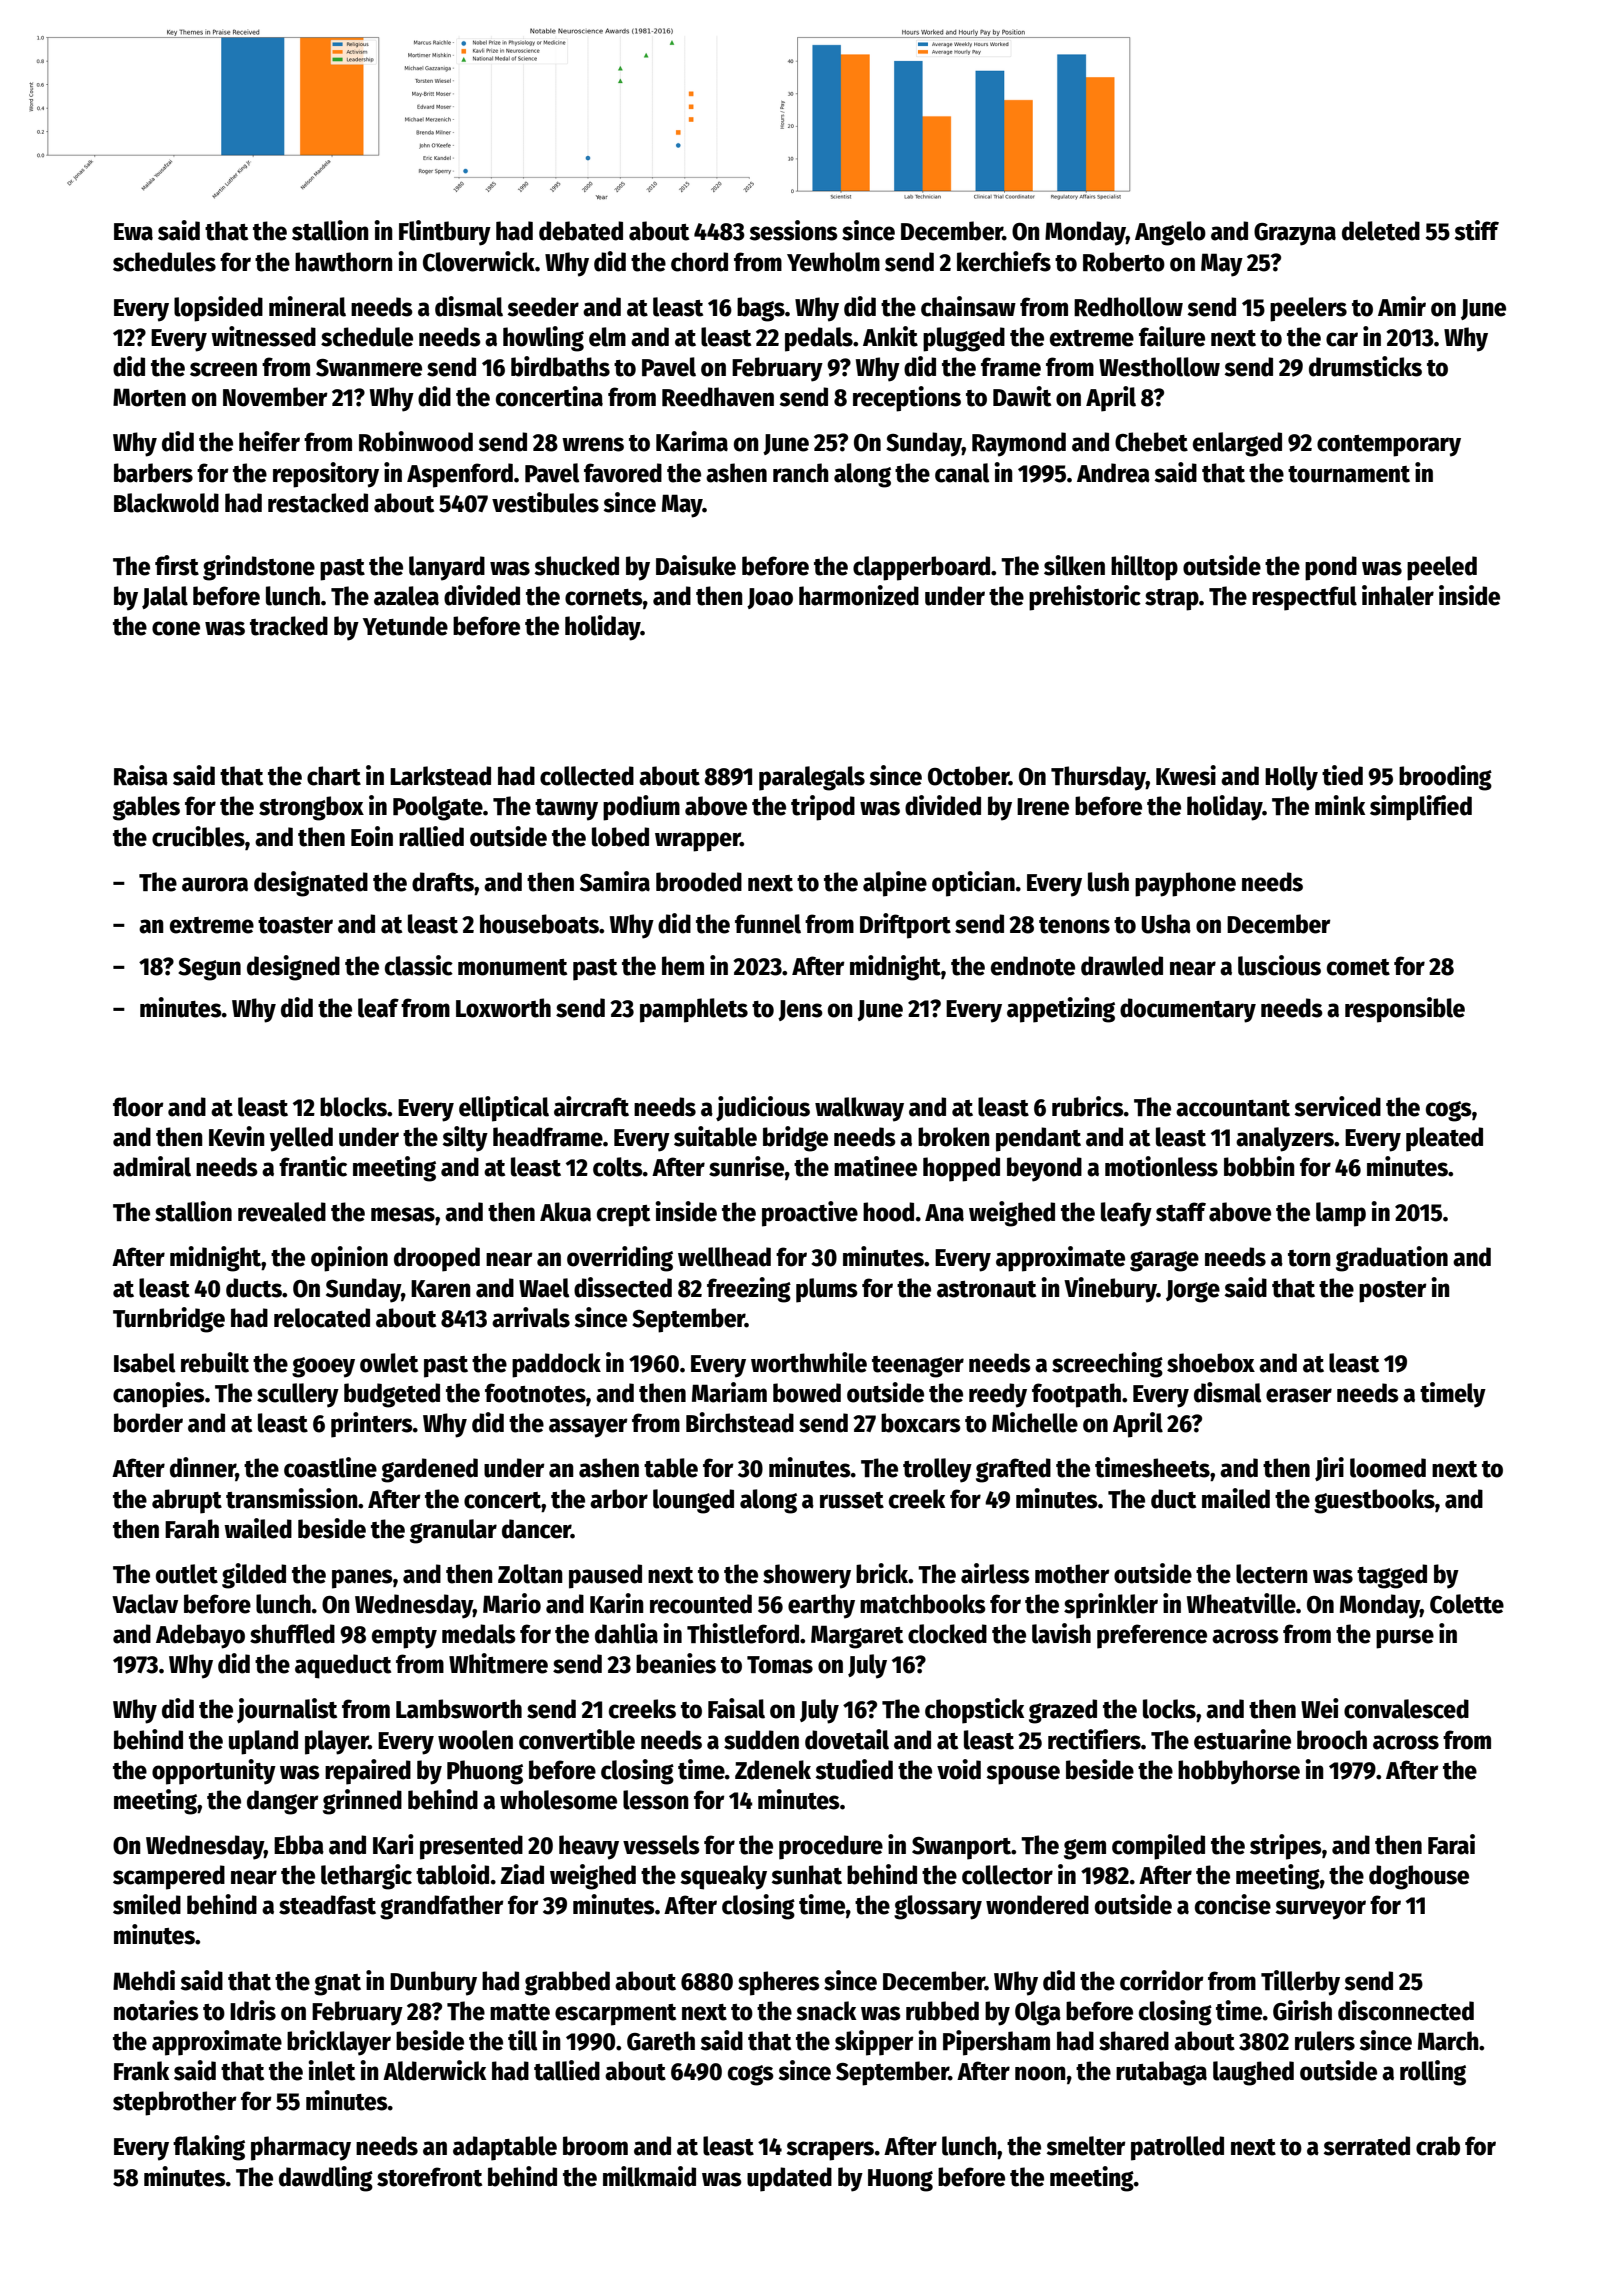 The width and height of the image is (1620, 2292). What do you see at coordinates (801, 473) in the image?
I see `ranch` at bounding box center [801, 473].
